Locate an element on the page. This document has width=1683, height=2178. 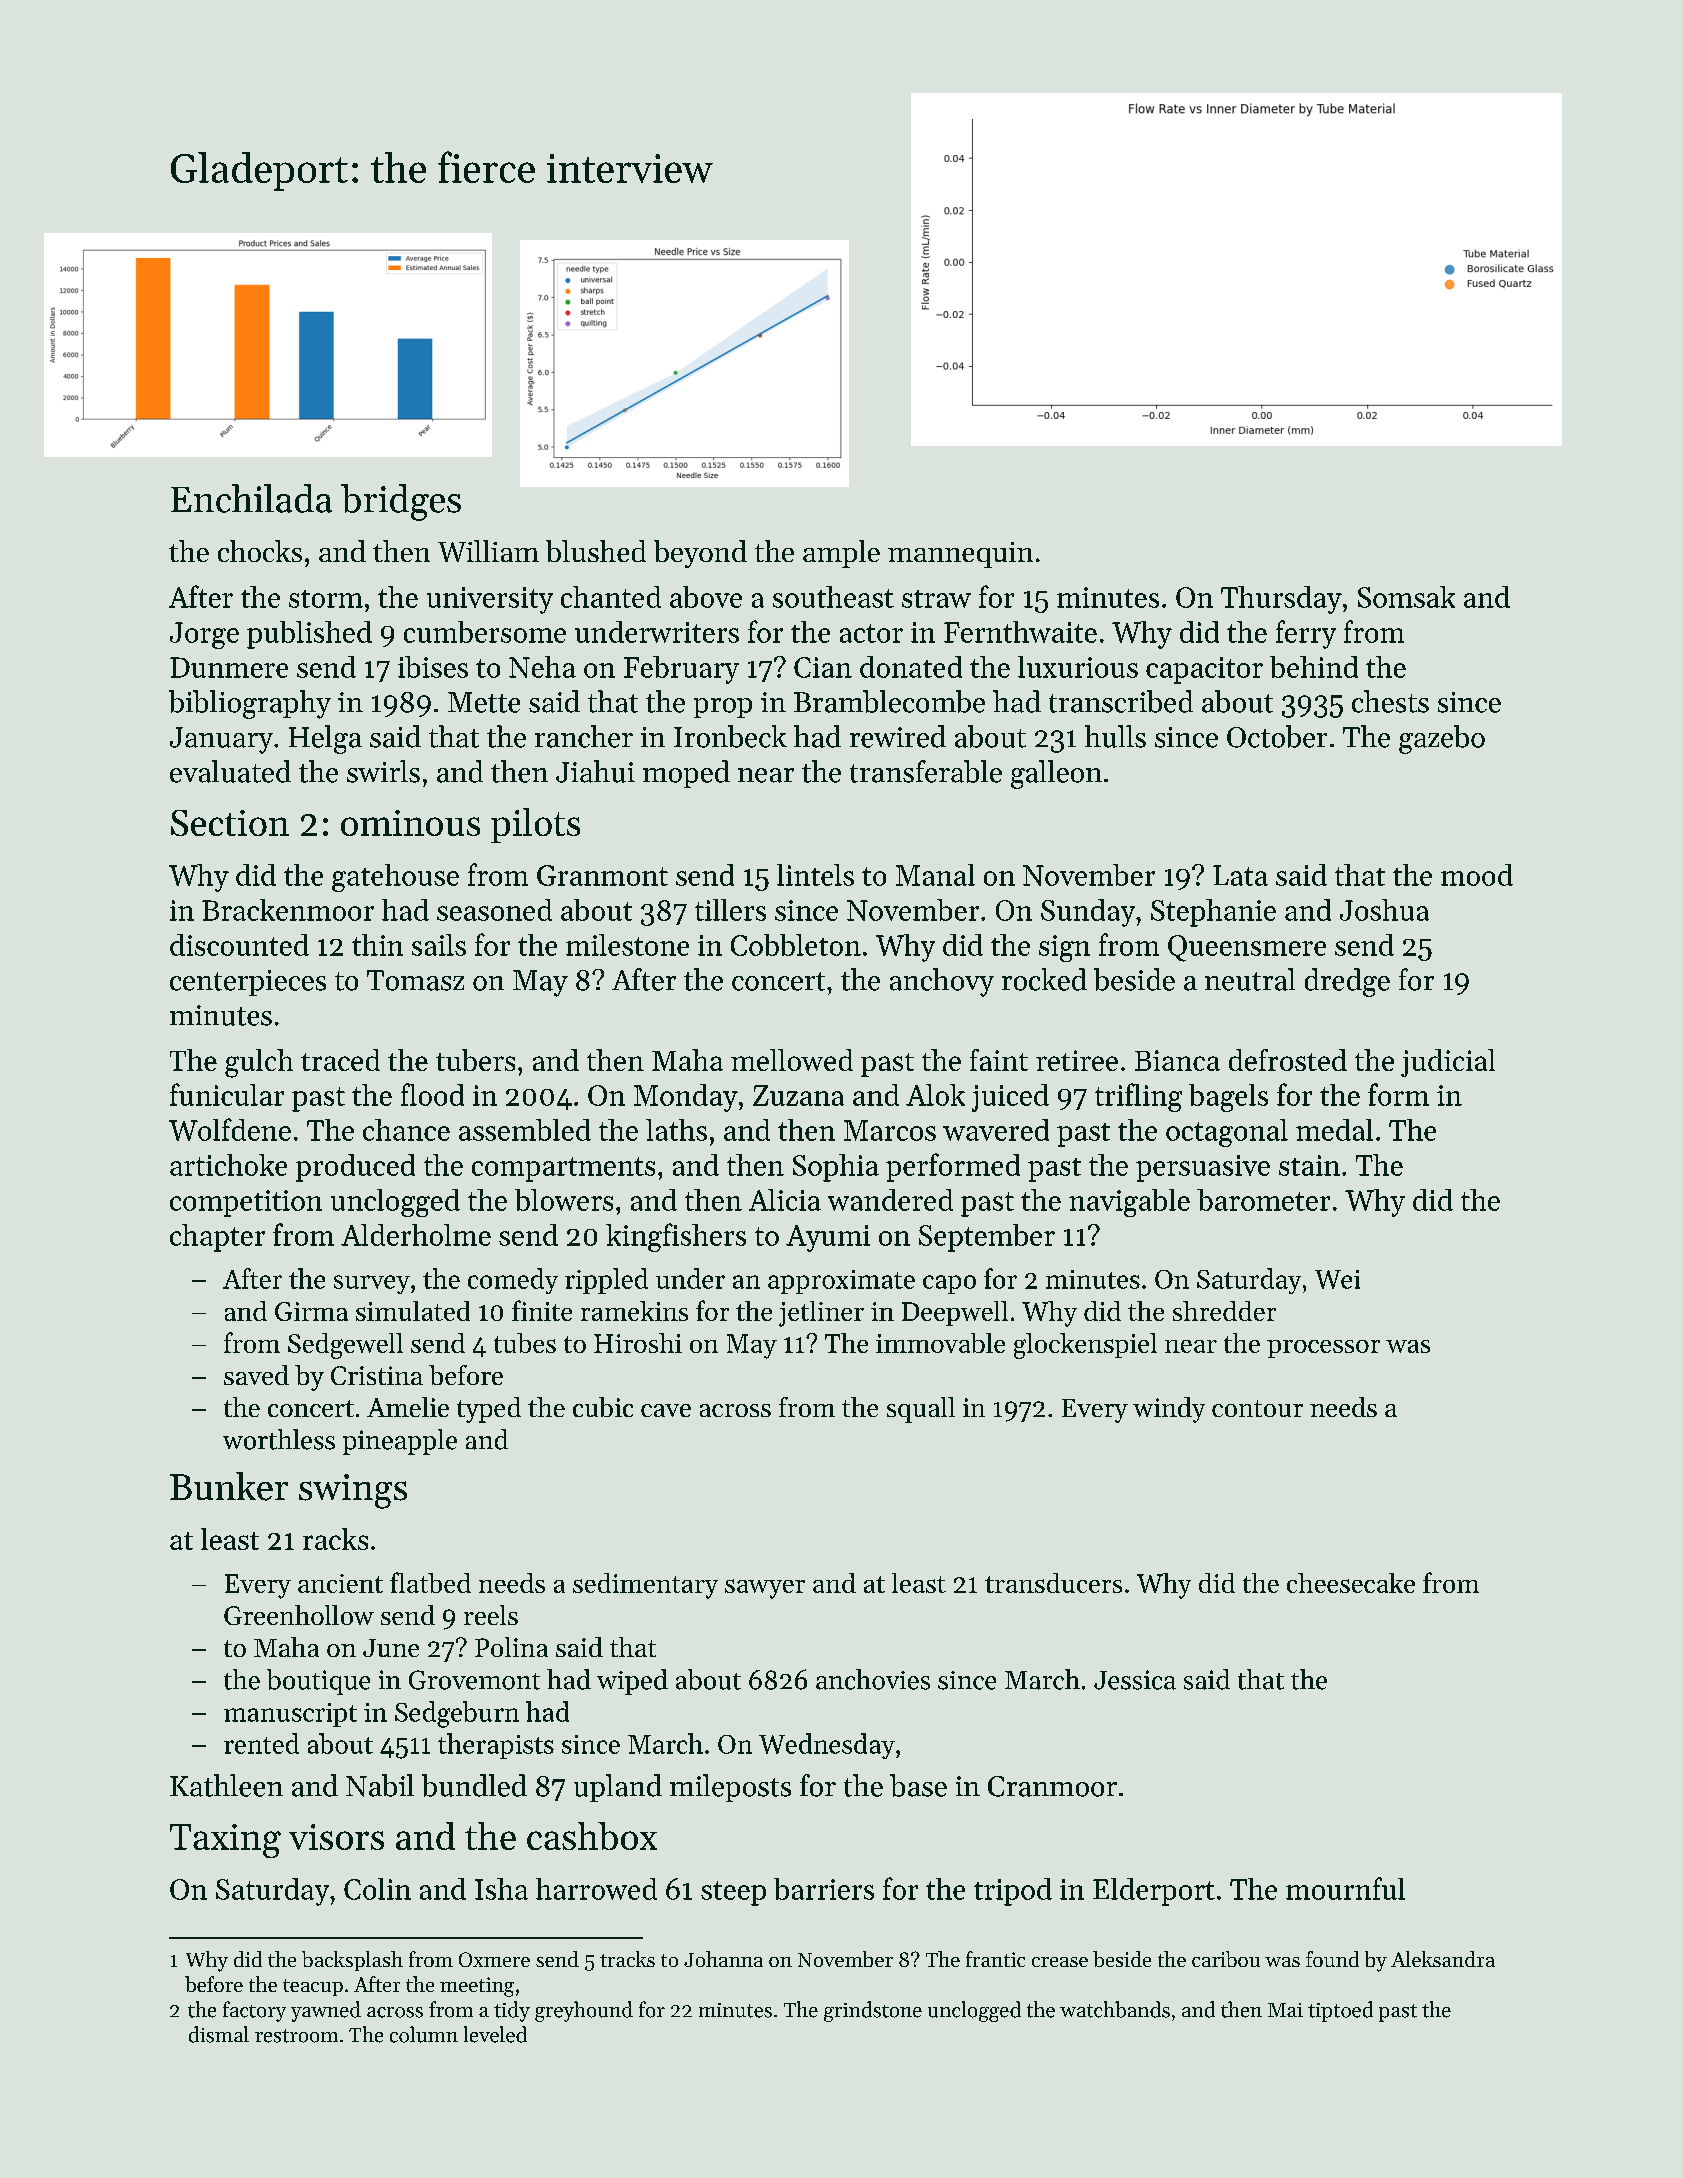
immovable is located at coordinates (940, 1343).
